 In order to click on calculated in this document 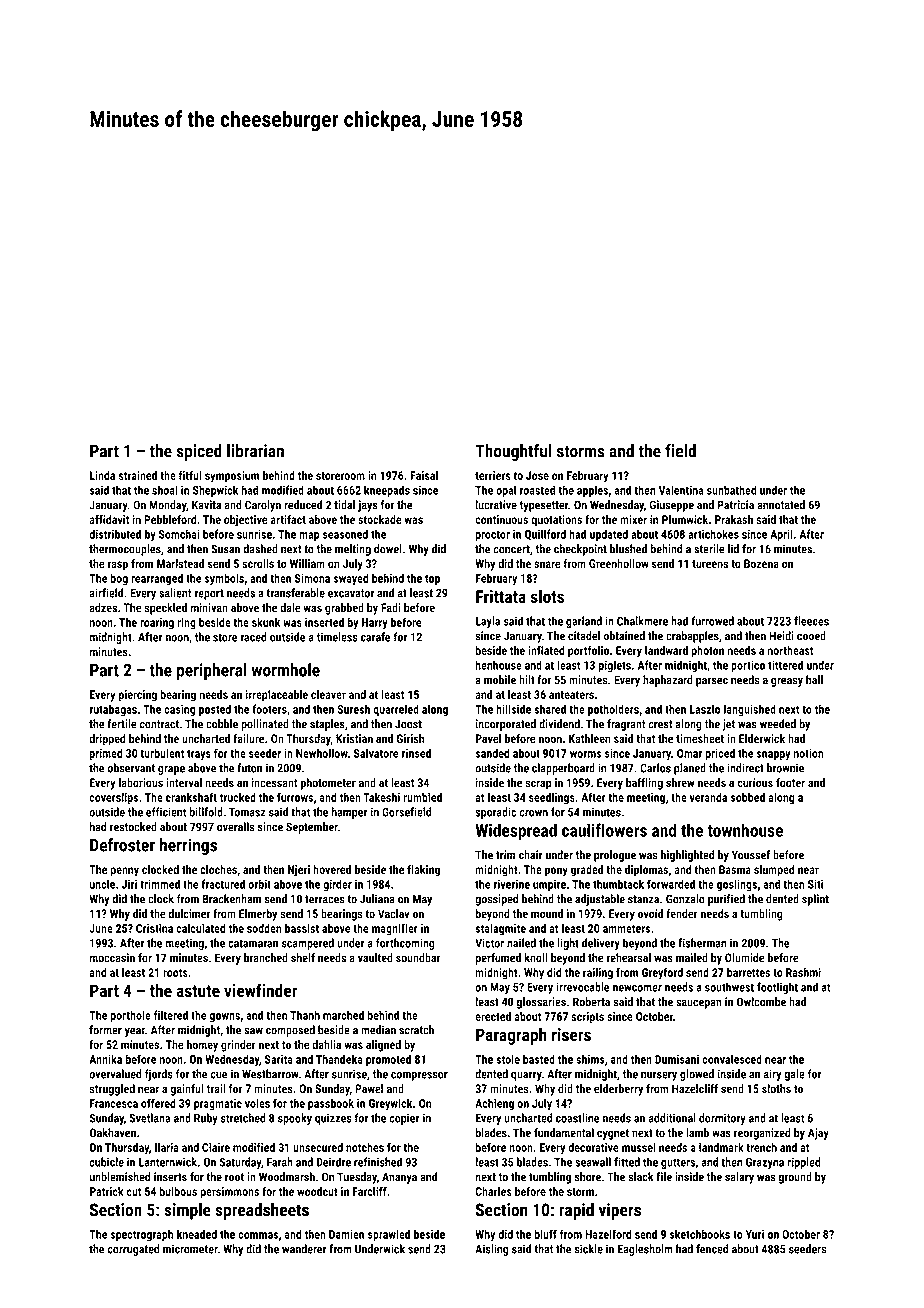, I will do `click(200, 928)`.
